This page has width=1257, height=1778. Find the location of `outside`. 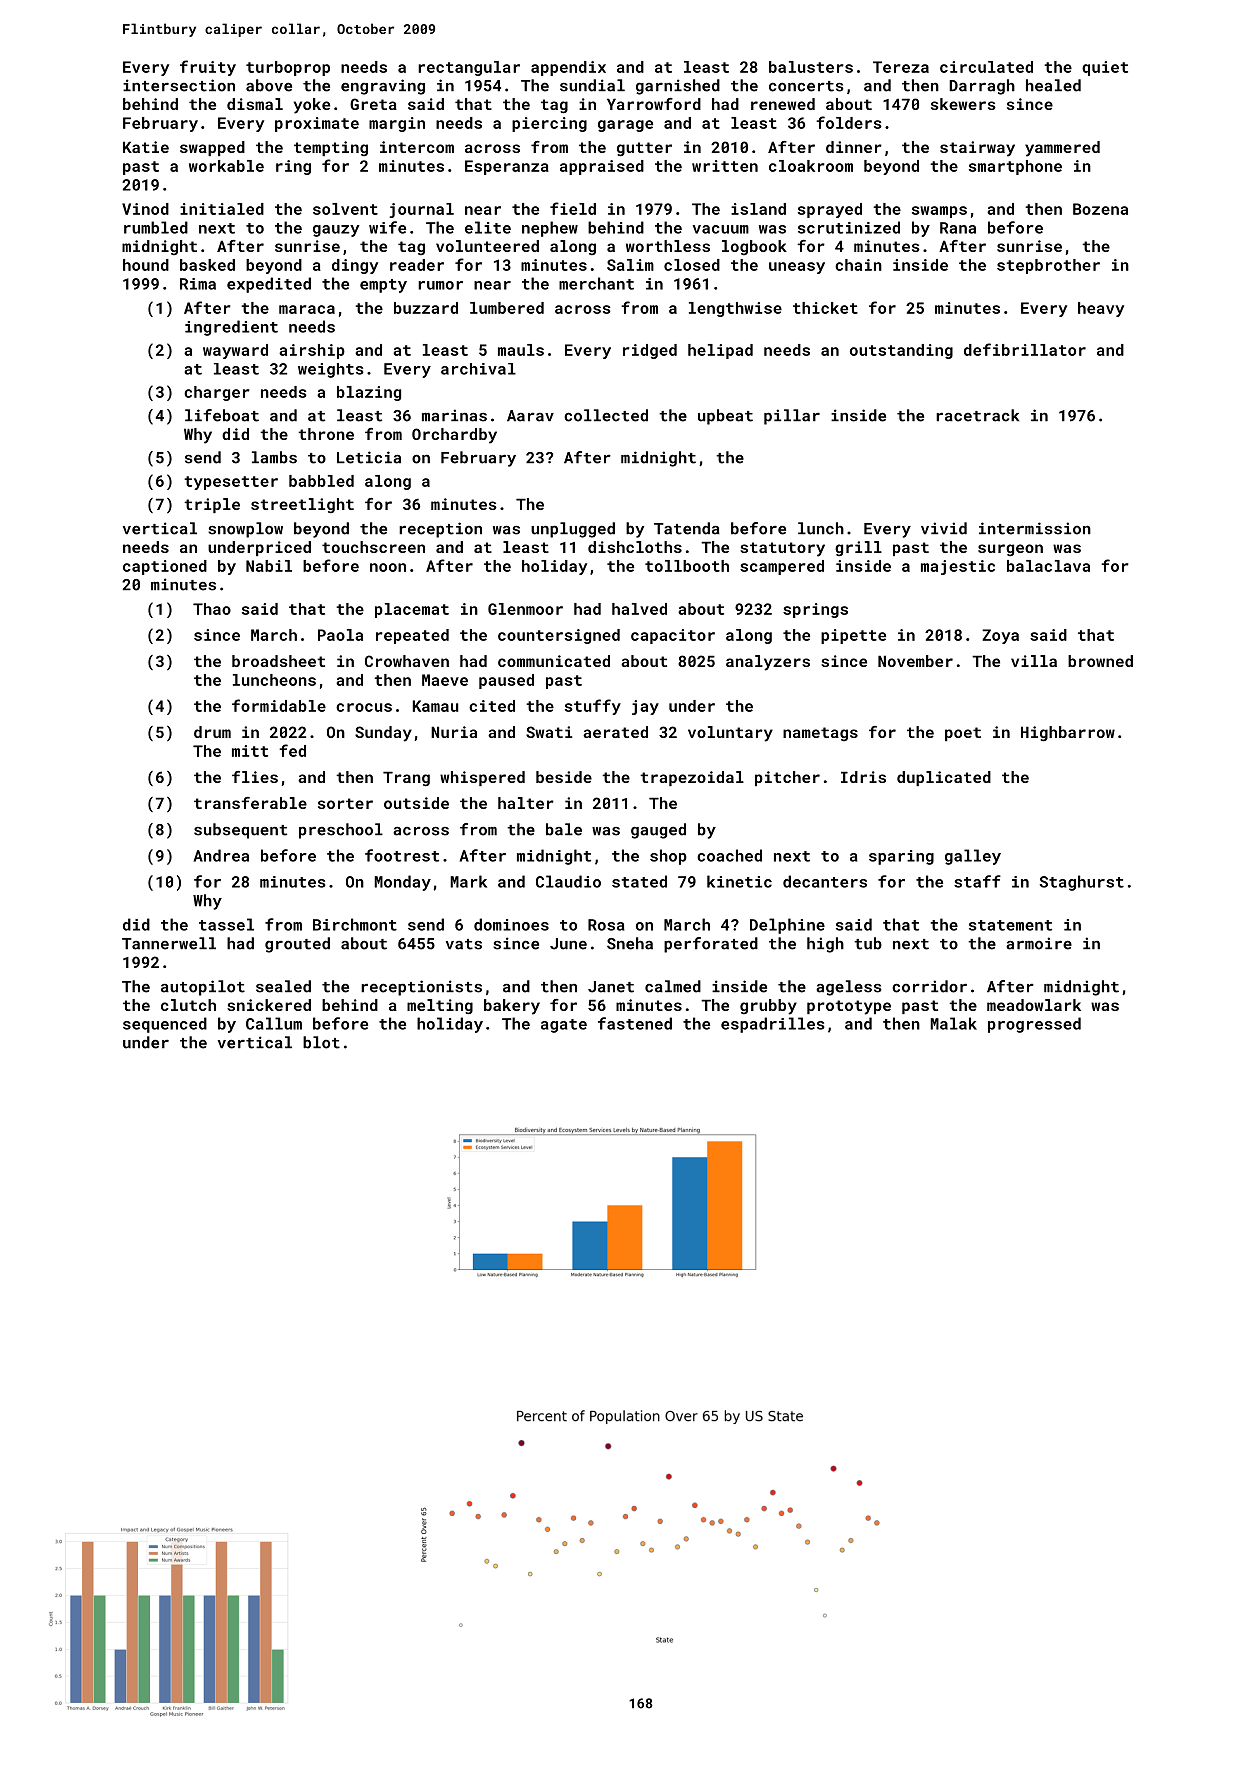

outside is located at coordinates (416, 803).
